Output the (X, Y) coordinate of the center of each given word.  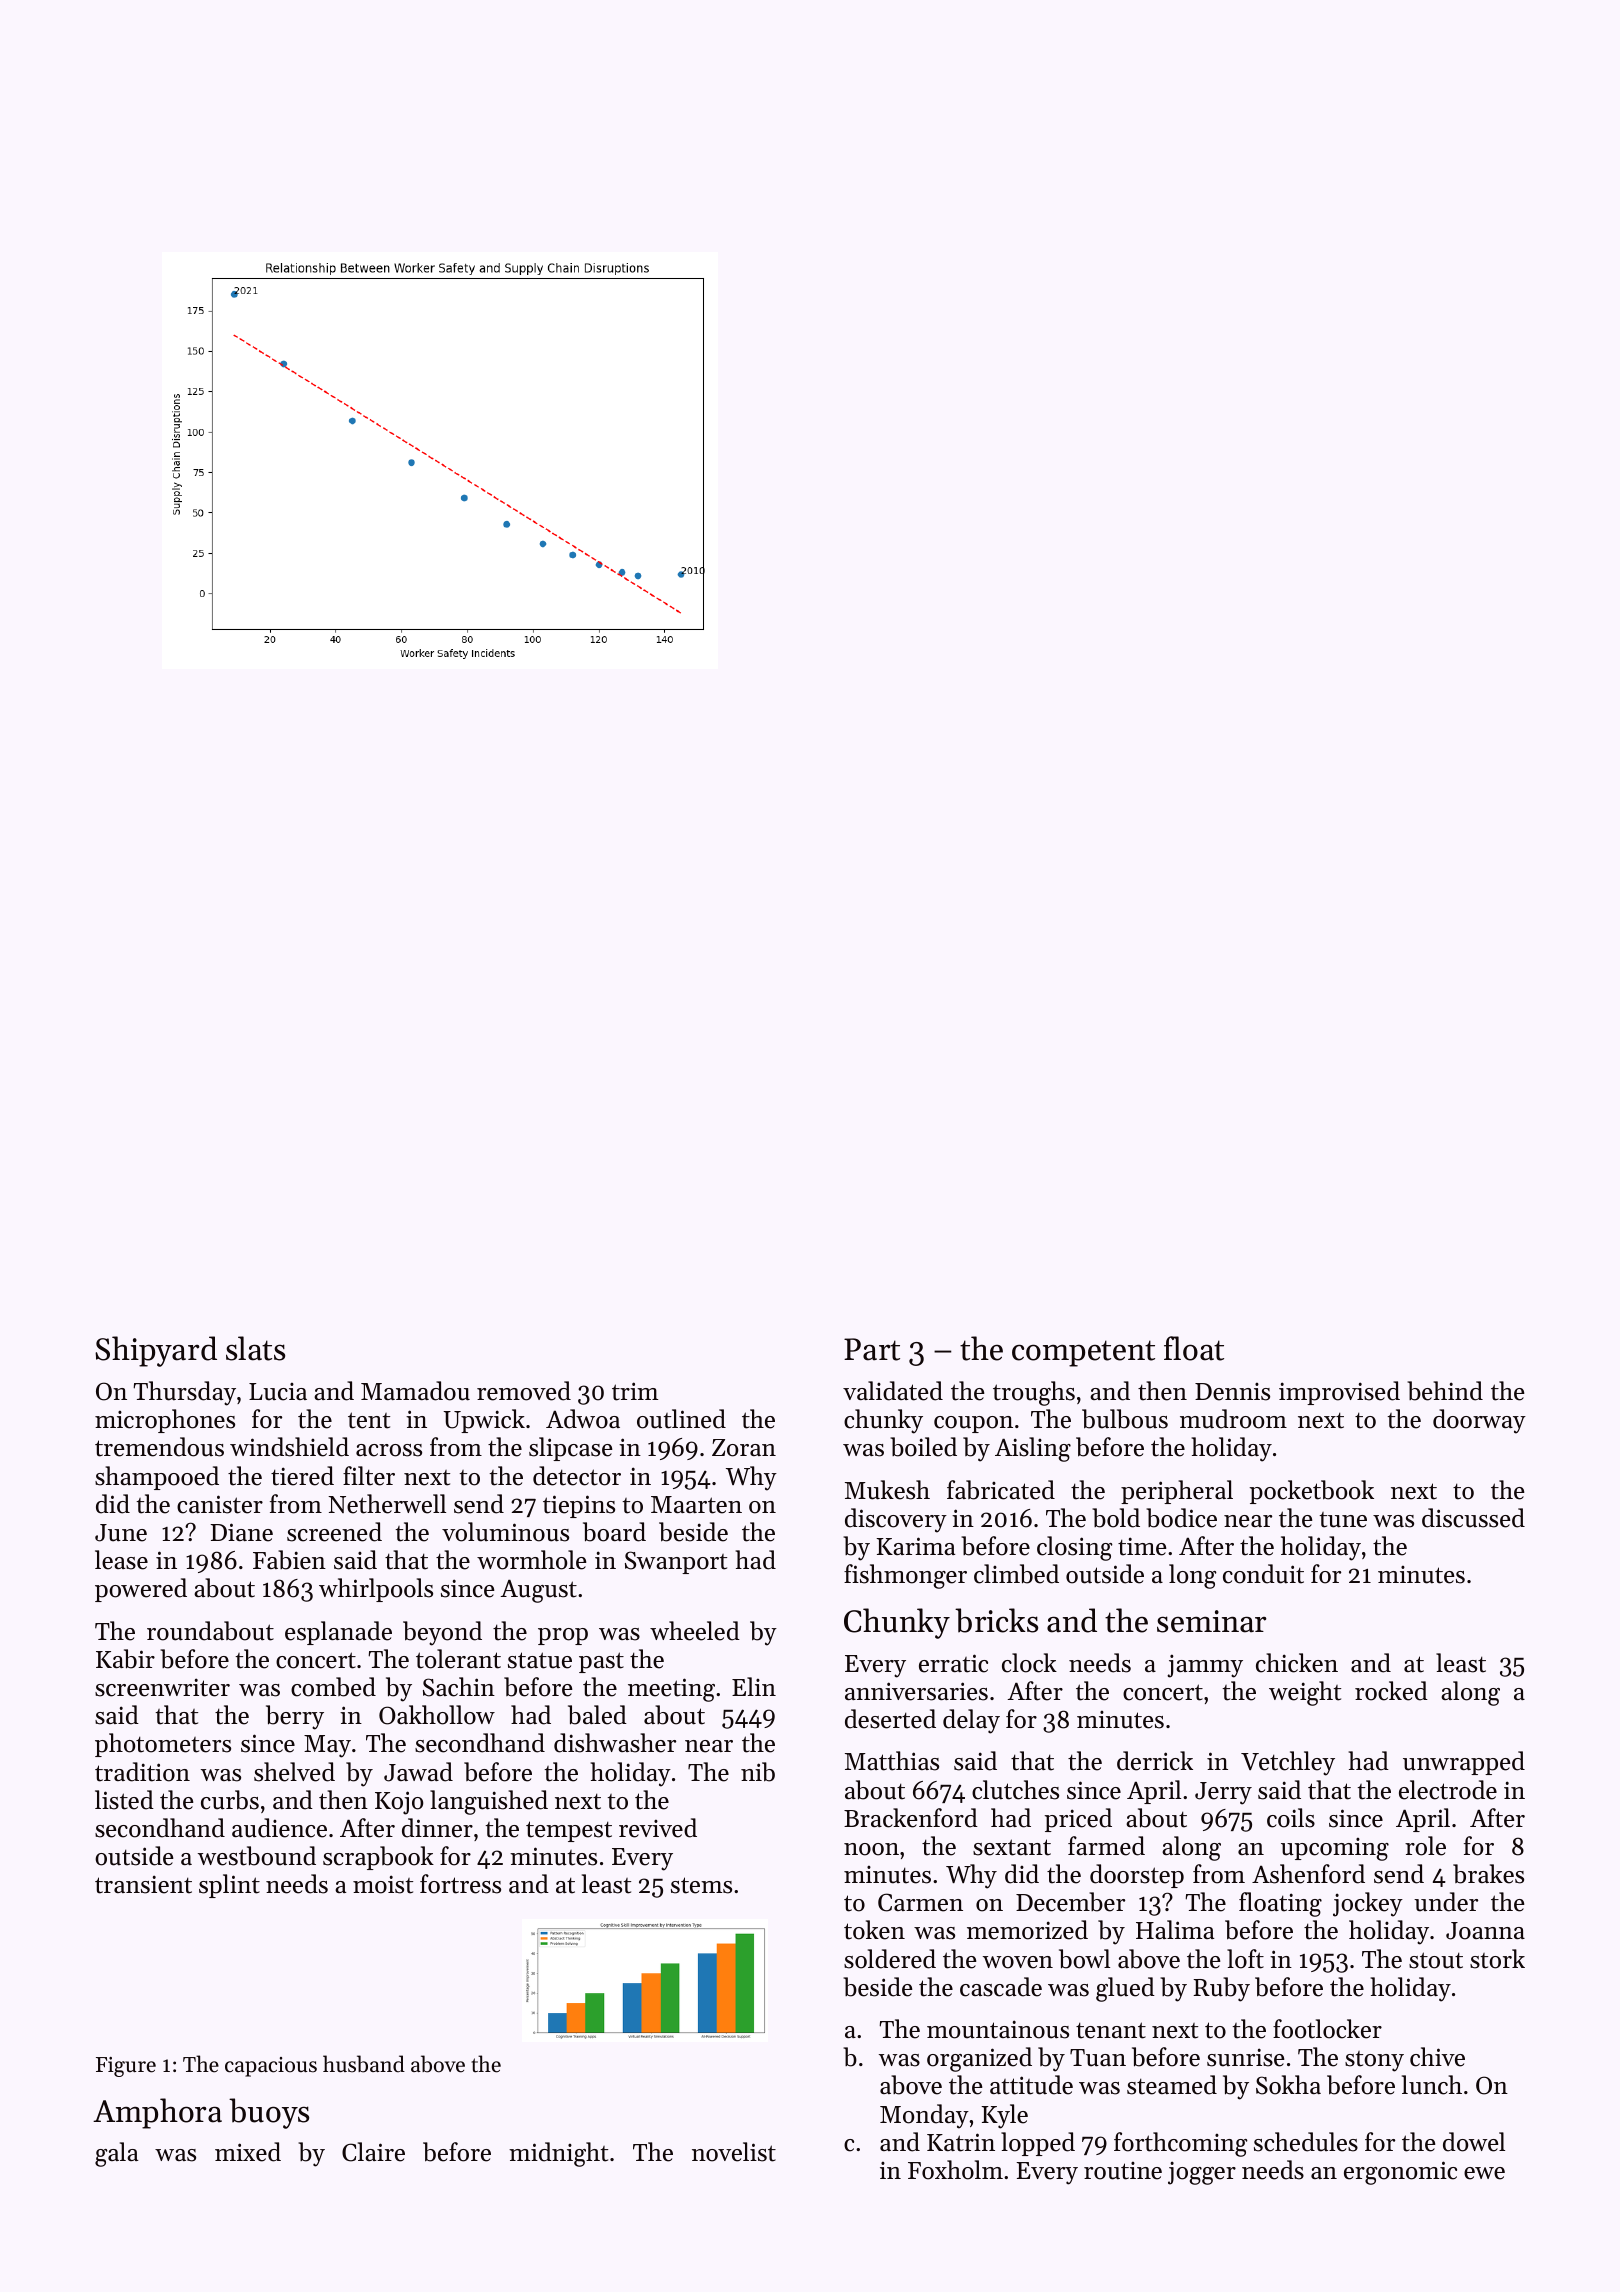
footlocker (1327, 2029)
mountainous (998, 2029)
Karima (915, 1546)
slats (255, 1348)
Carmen (920, 1902)
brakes (1488, 1874)
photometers (163, 1745)
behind (1445, 1391)
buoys (269, 2113)
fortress (460, 1884)
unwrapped (1464, 1763)
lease (121, 1560)
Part (872, 1349)
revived (658, 1828)
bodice (1181, 1518)
